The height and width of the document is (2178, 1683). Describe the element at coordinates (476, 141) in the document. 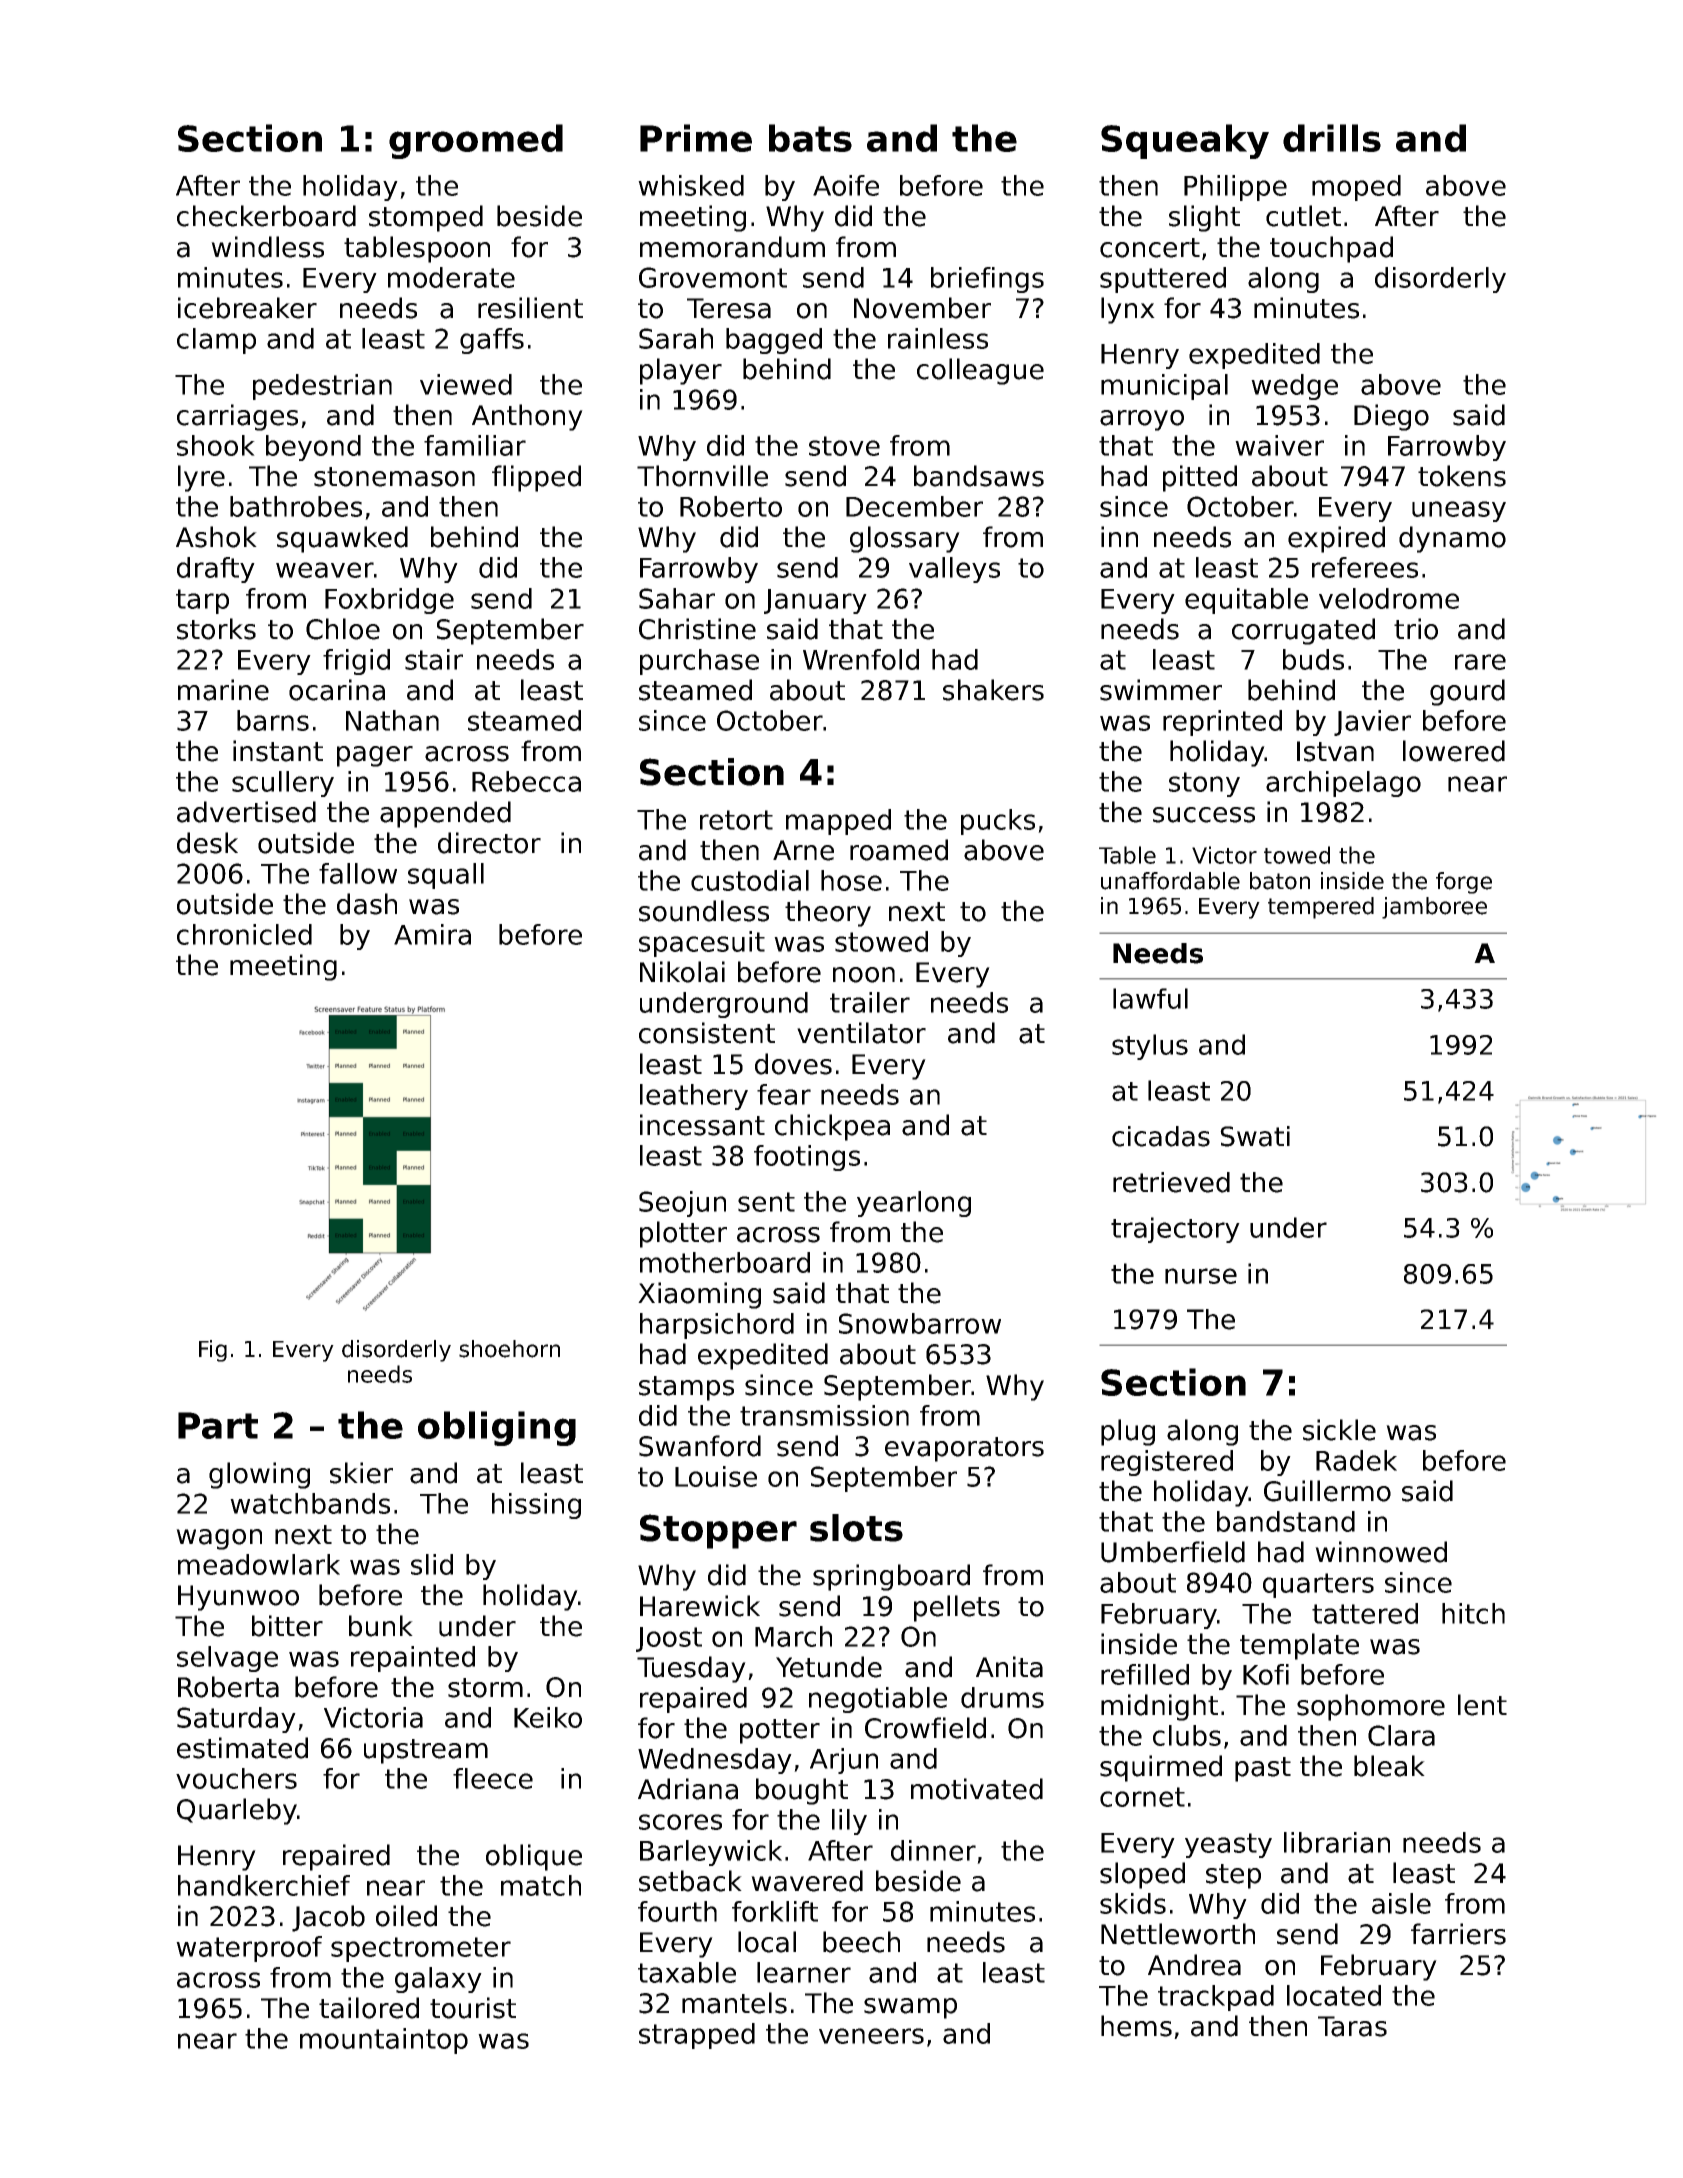

I see `groomed` at that location.
